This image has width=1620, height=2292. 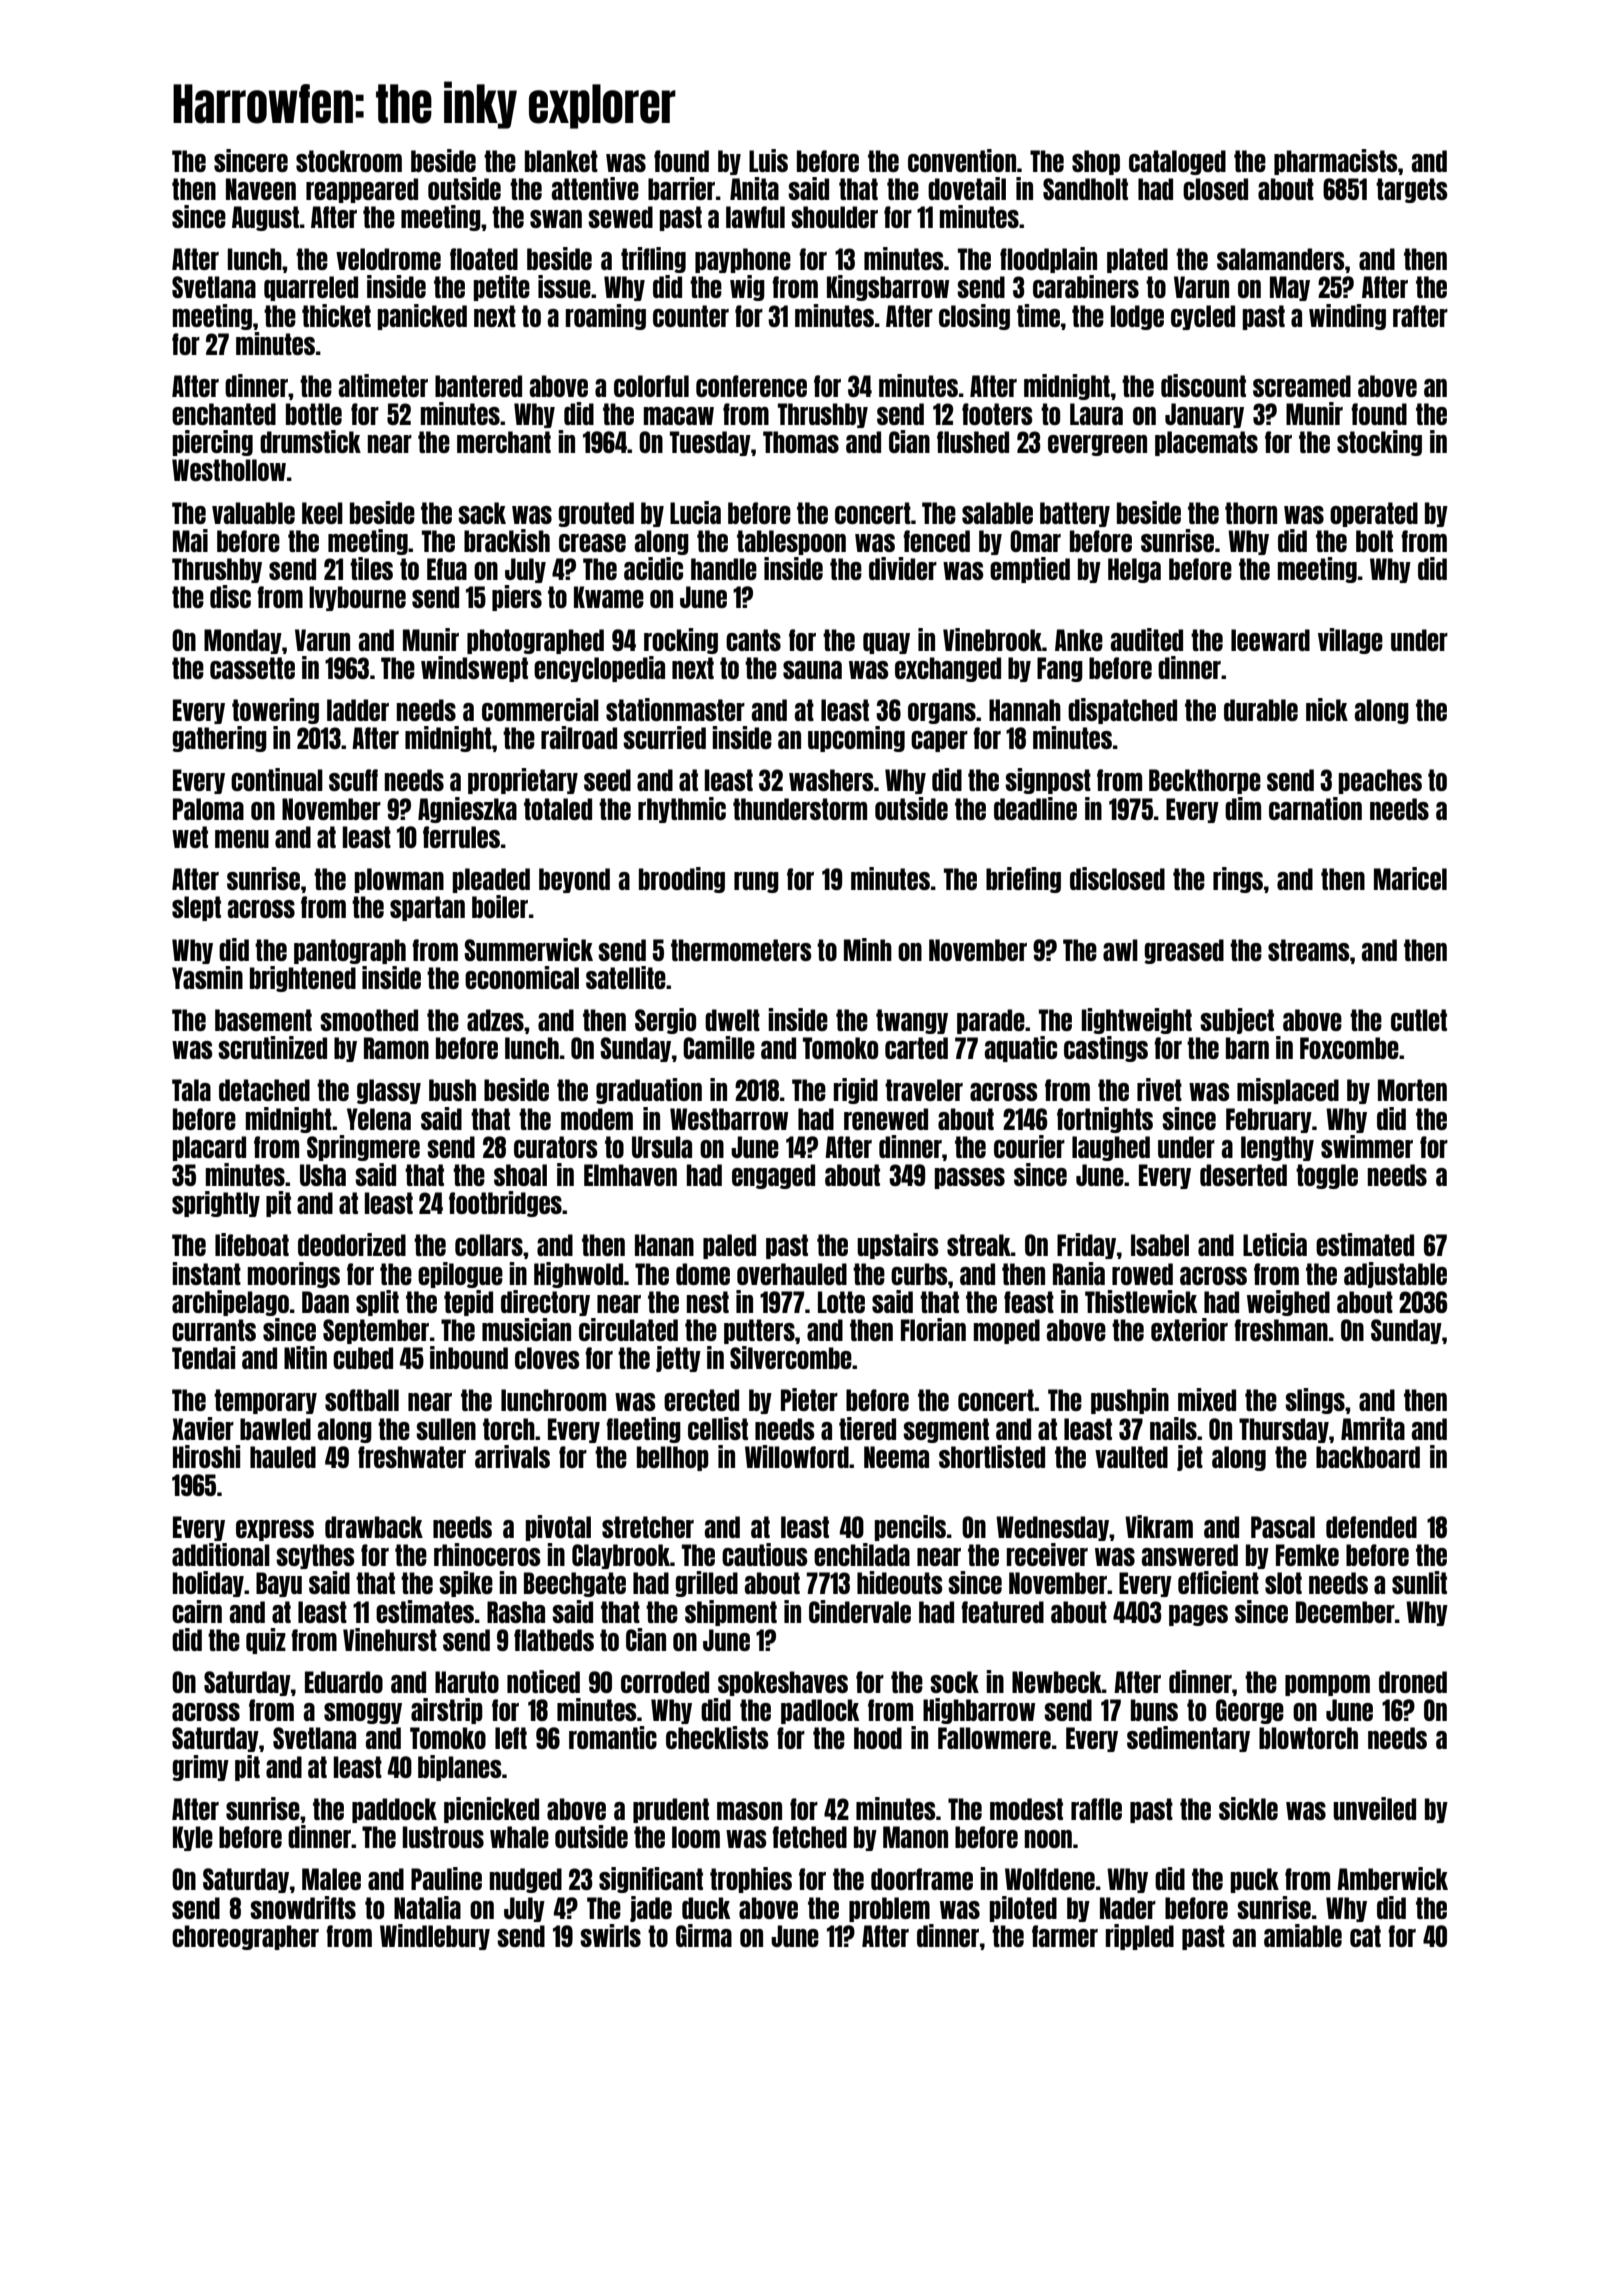 I want to click on dwelt, so click(x=732, y=1020).
